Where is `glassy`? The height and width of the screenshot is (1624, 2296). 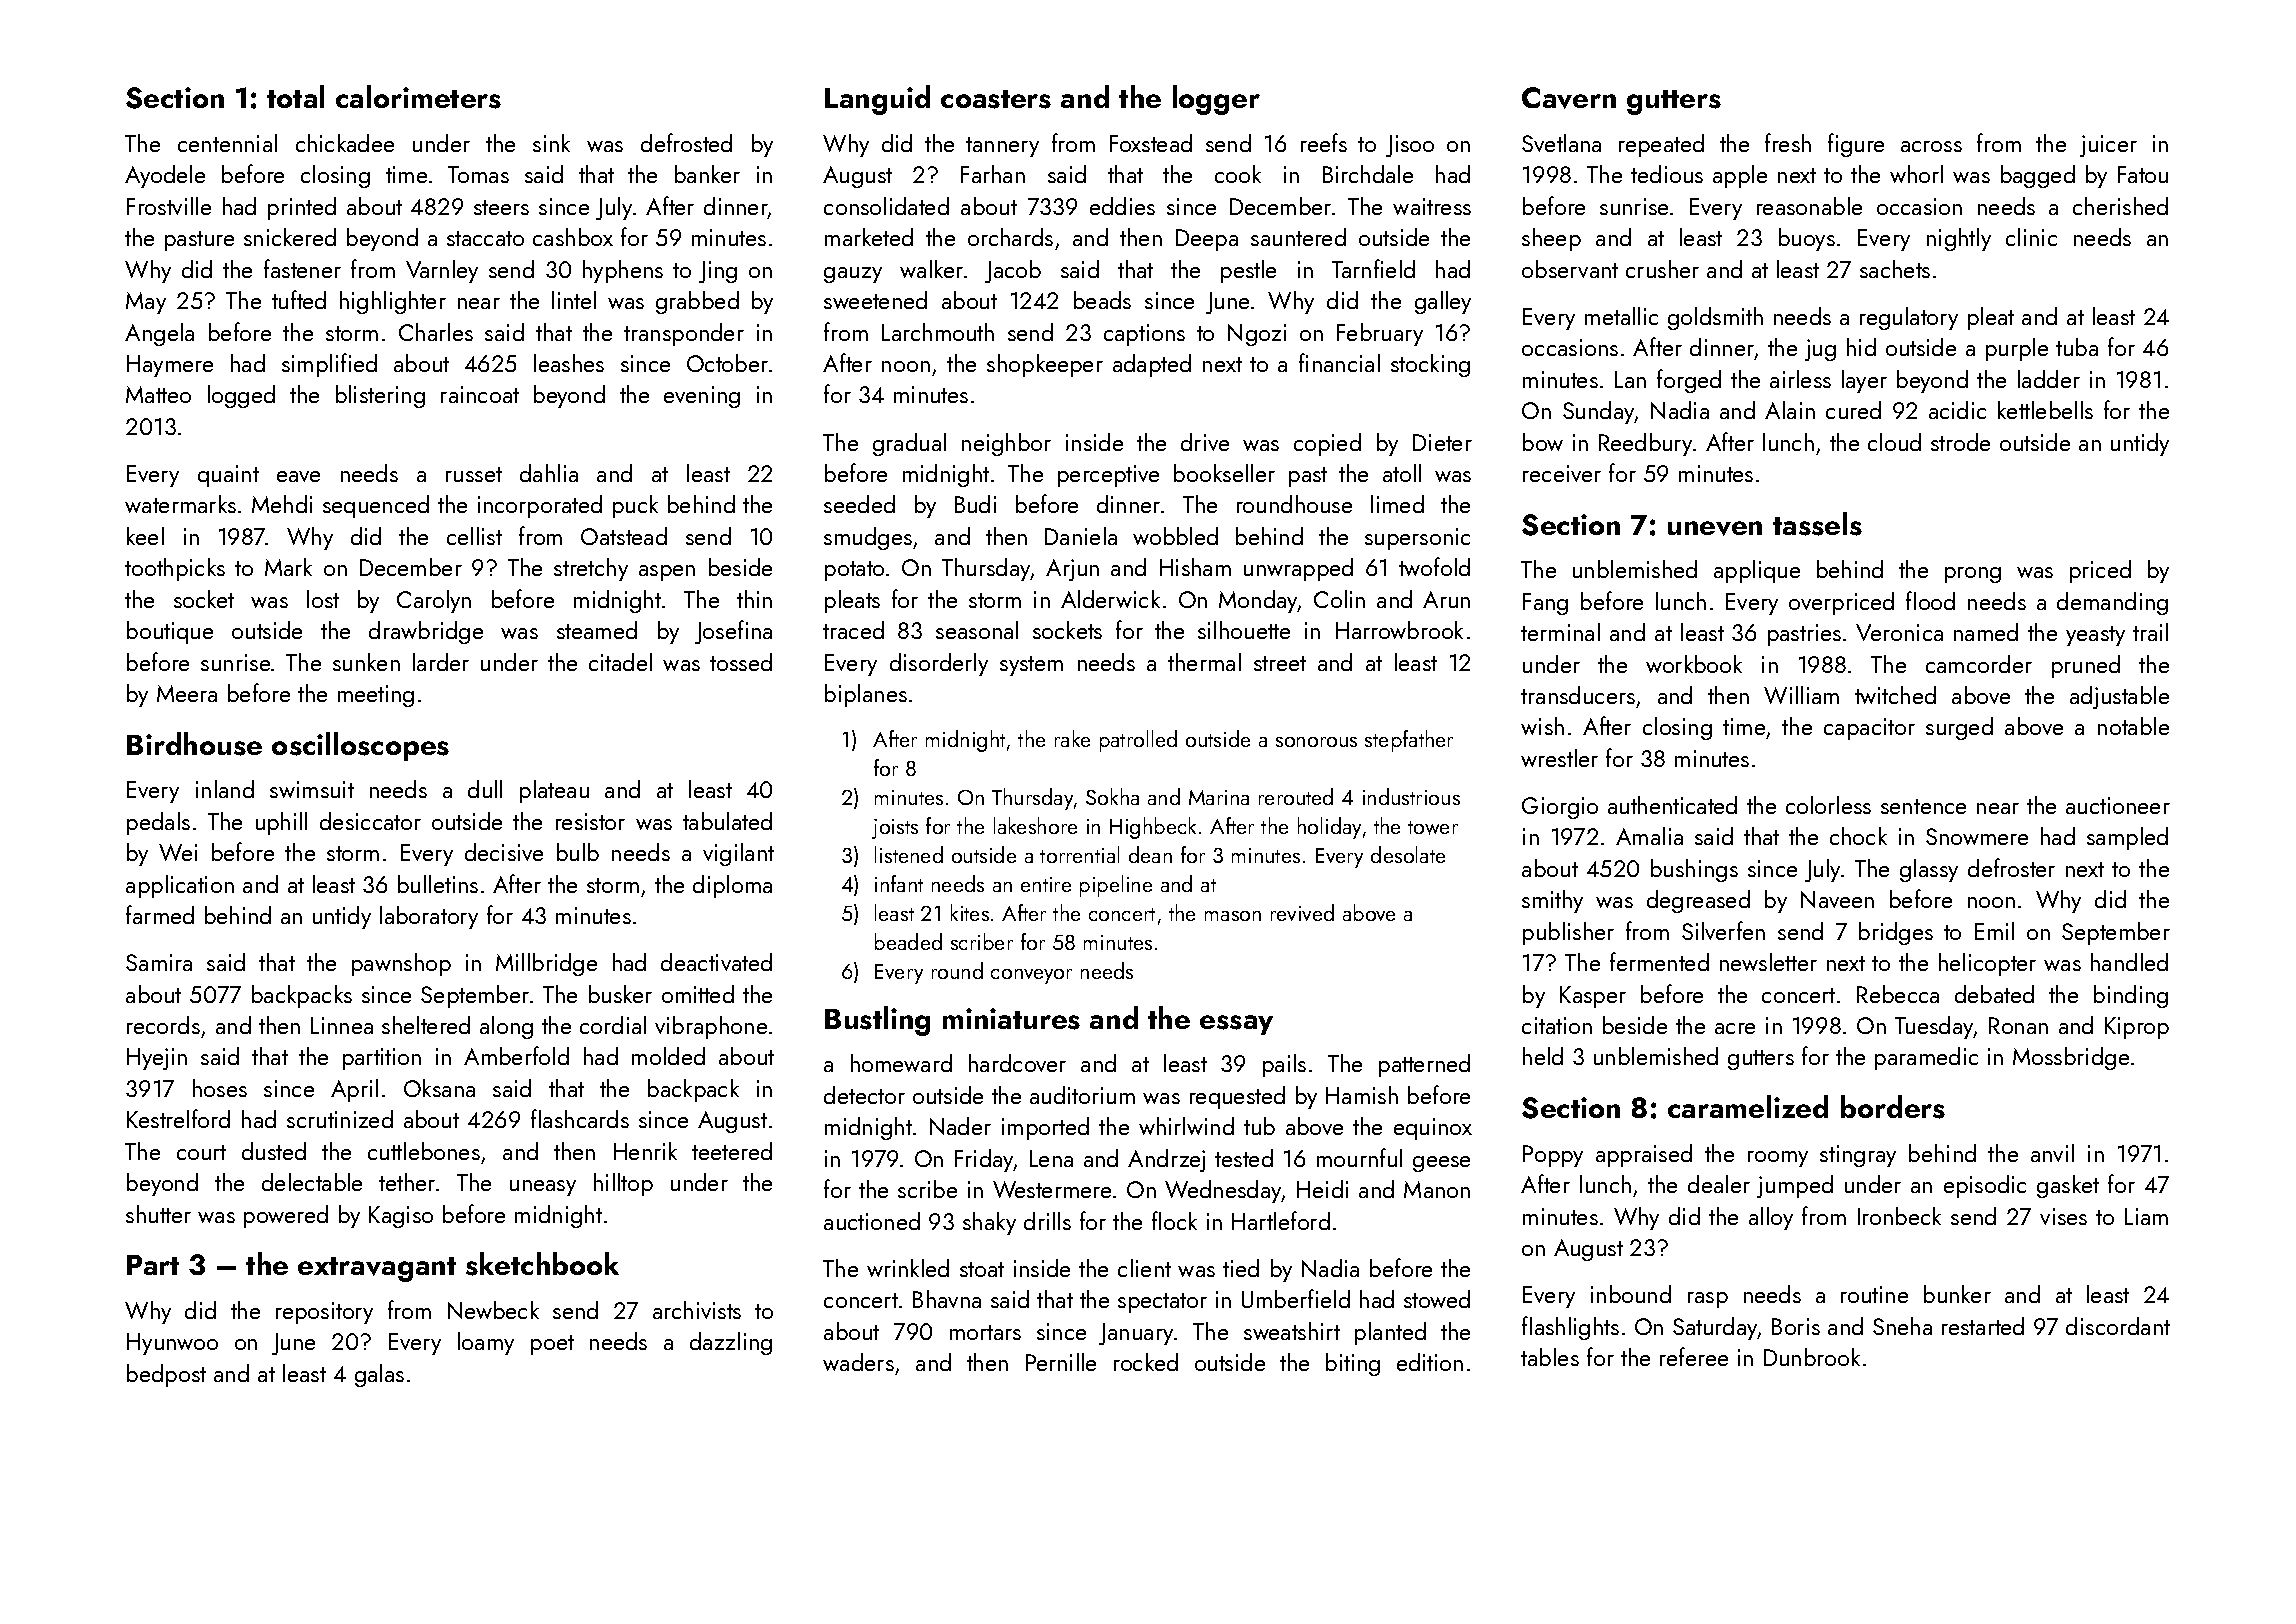 glassy is located at coordinates (1929, 870).
